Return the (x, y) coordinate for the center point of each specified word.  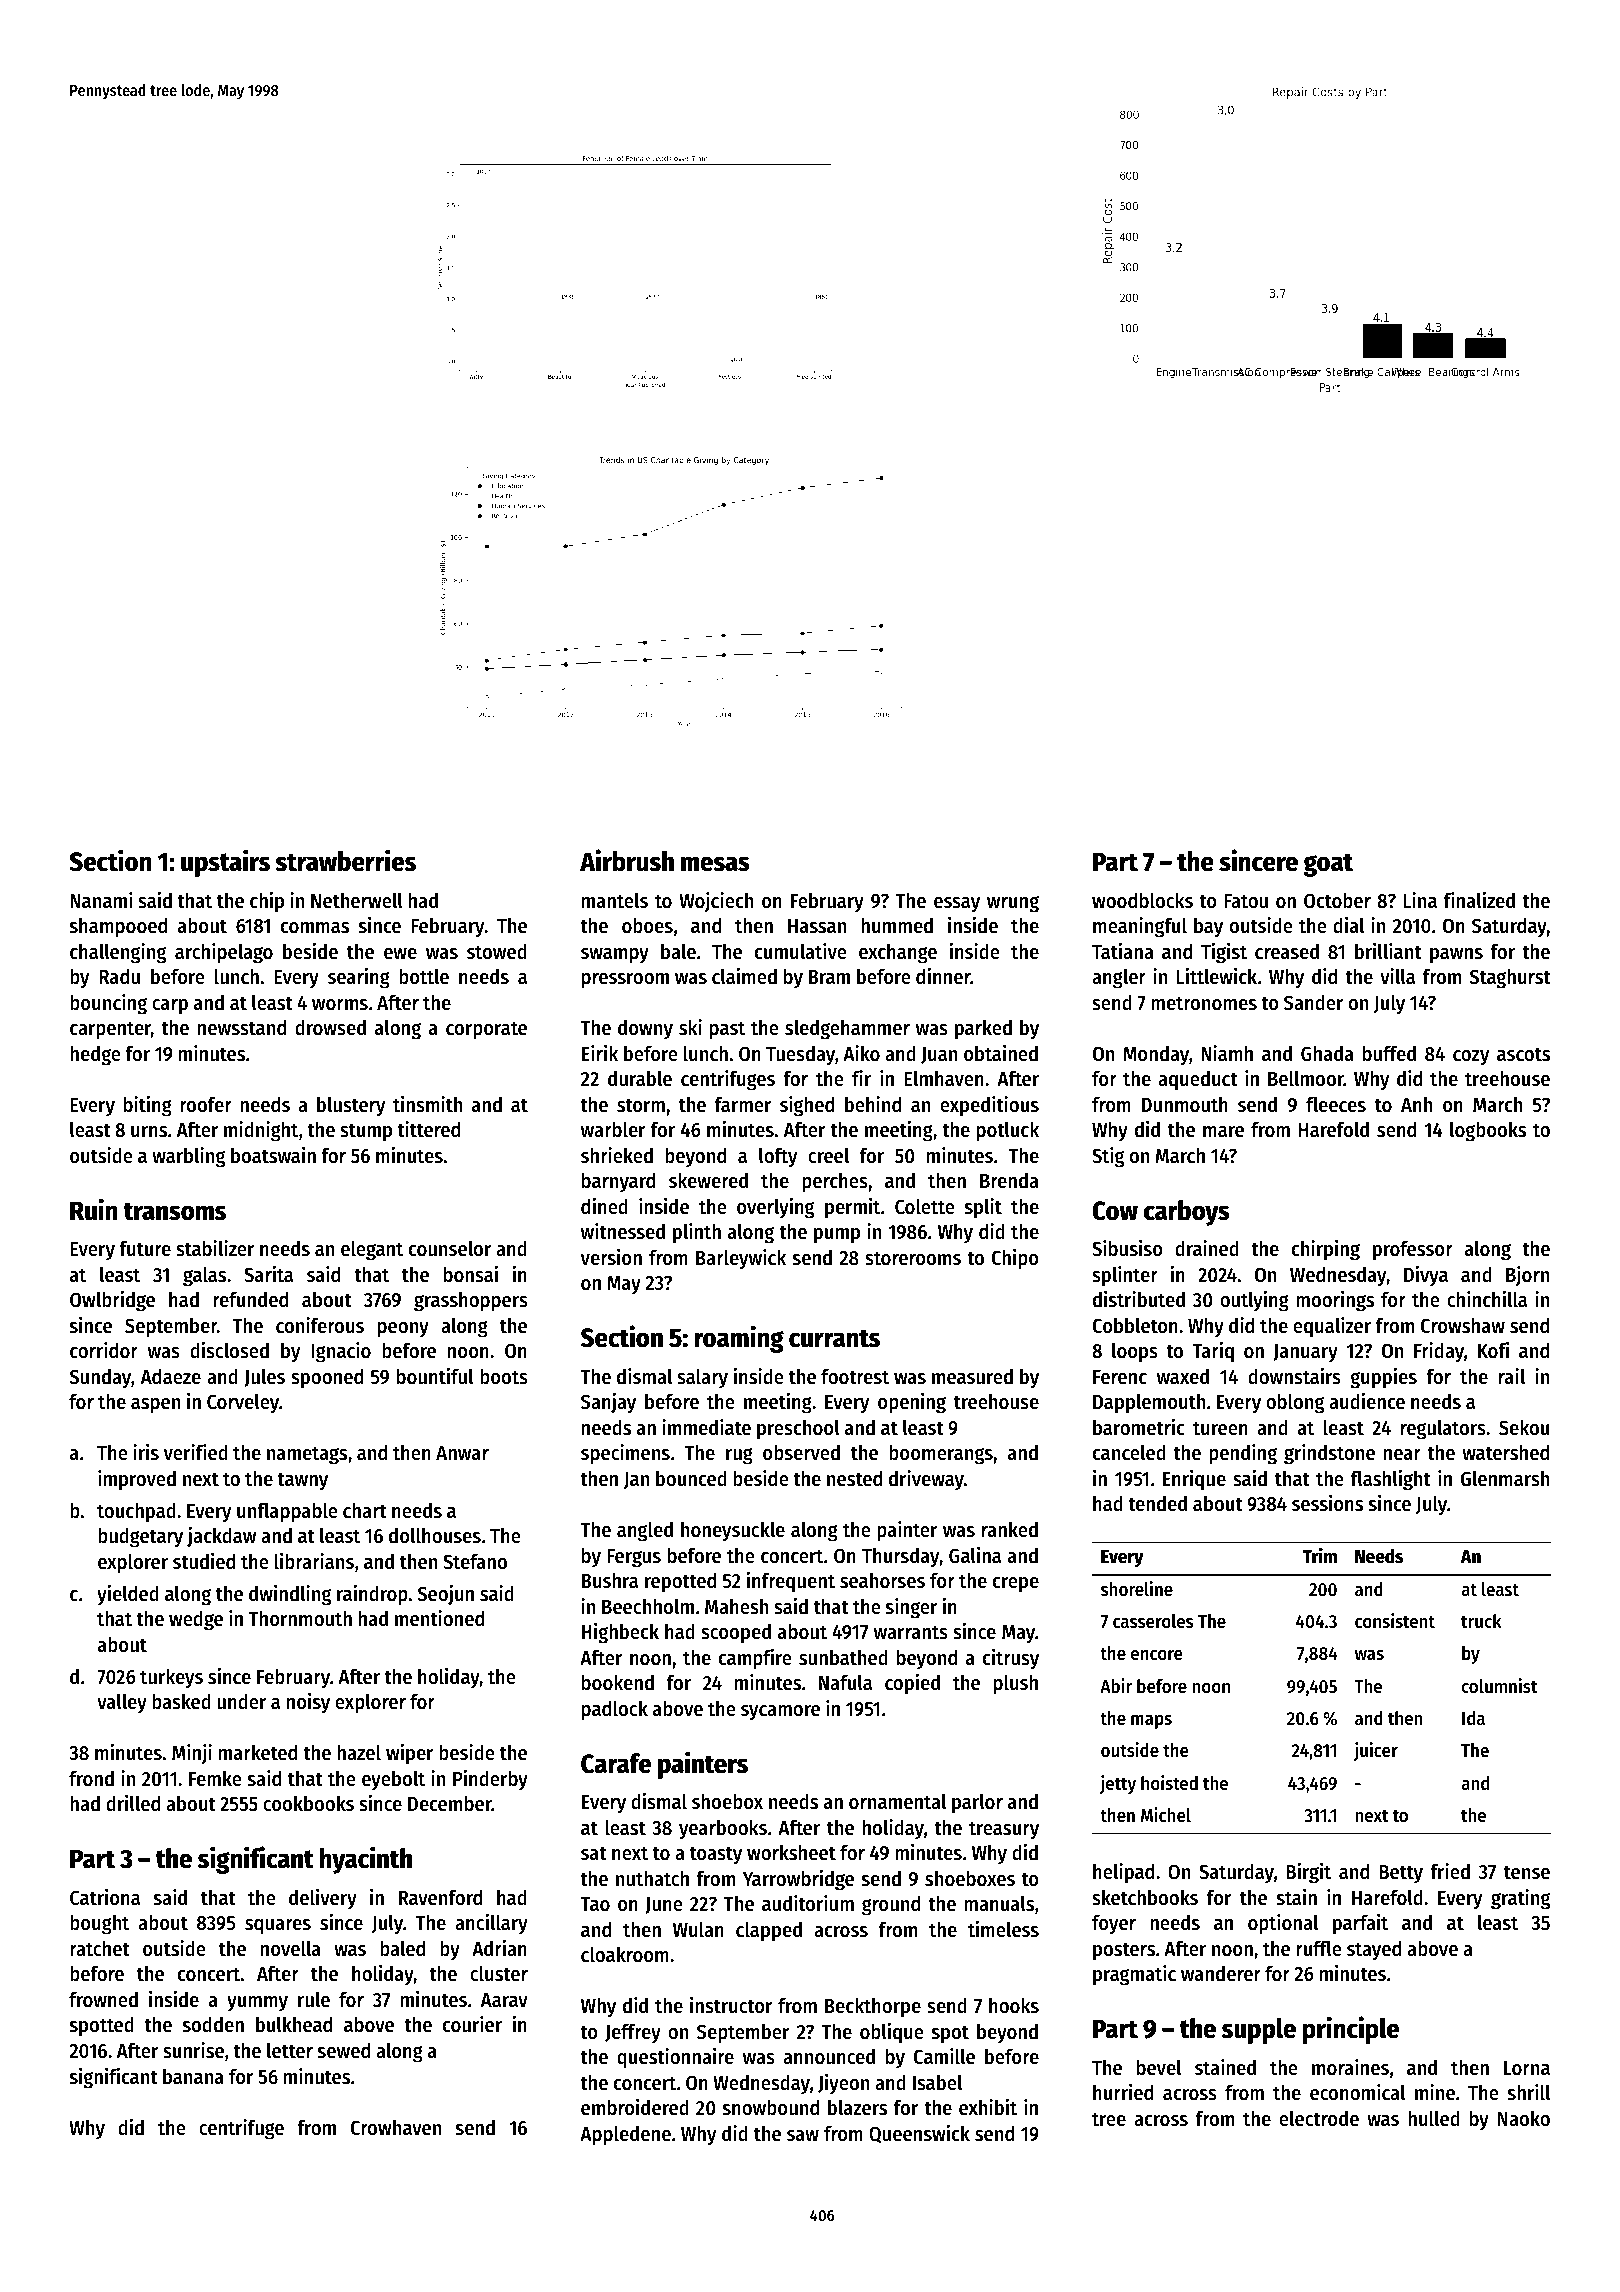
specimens (625, 1454)
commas (315, 928)
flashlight (1391, 1480)
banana (193, 2076)
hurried (1123, 2092)
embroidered (635, 2107)
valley (122, 1703)
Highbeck (620, 1633)
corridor (104, 1350)
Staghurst (1510, 978)
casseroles (1153, 1621)
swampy (615, 956)
